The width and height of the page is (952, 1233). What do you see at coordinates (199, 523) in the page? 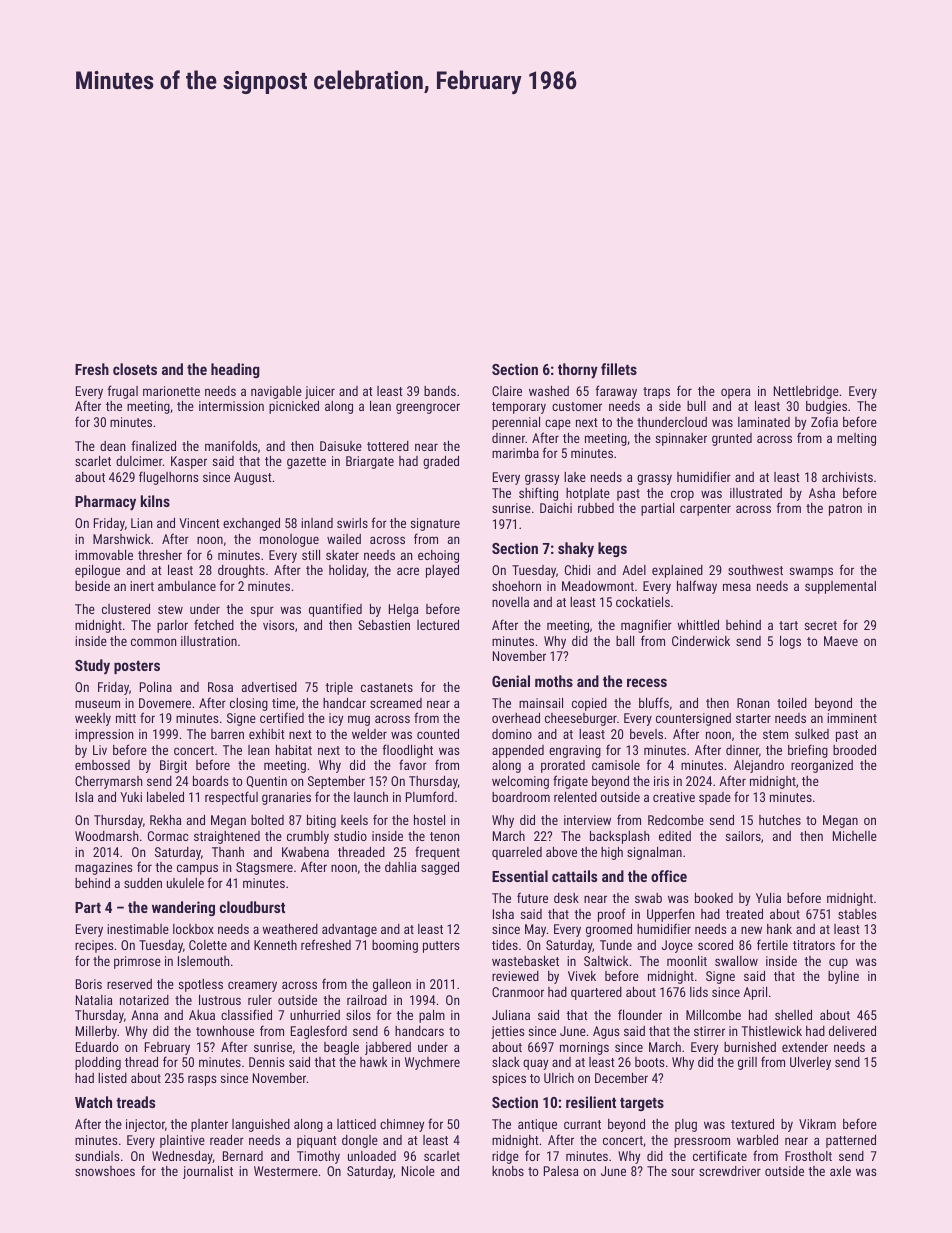
I see `Vincent` at bounding box center [199, 523].
